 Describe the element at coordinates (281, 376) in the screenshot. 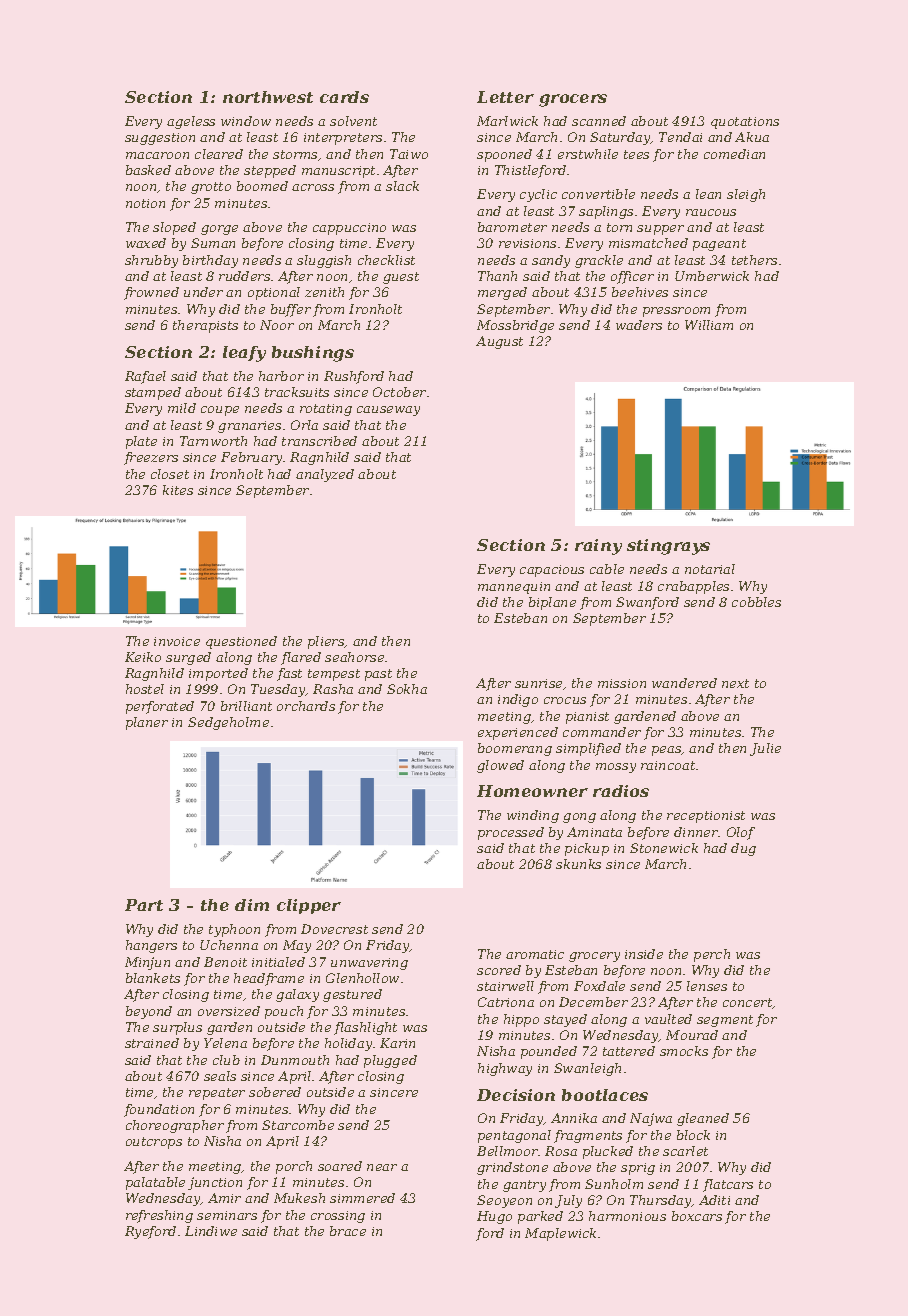

I see `harbor` at that location.
